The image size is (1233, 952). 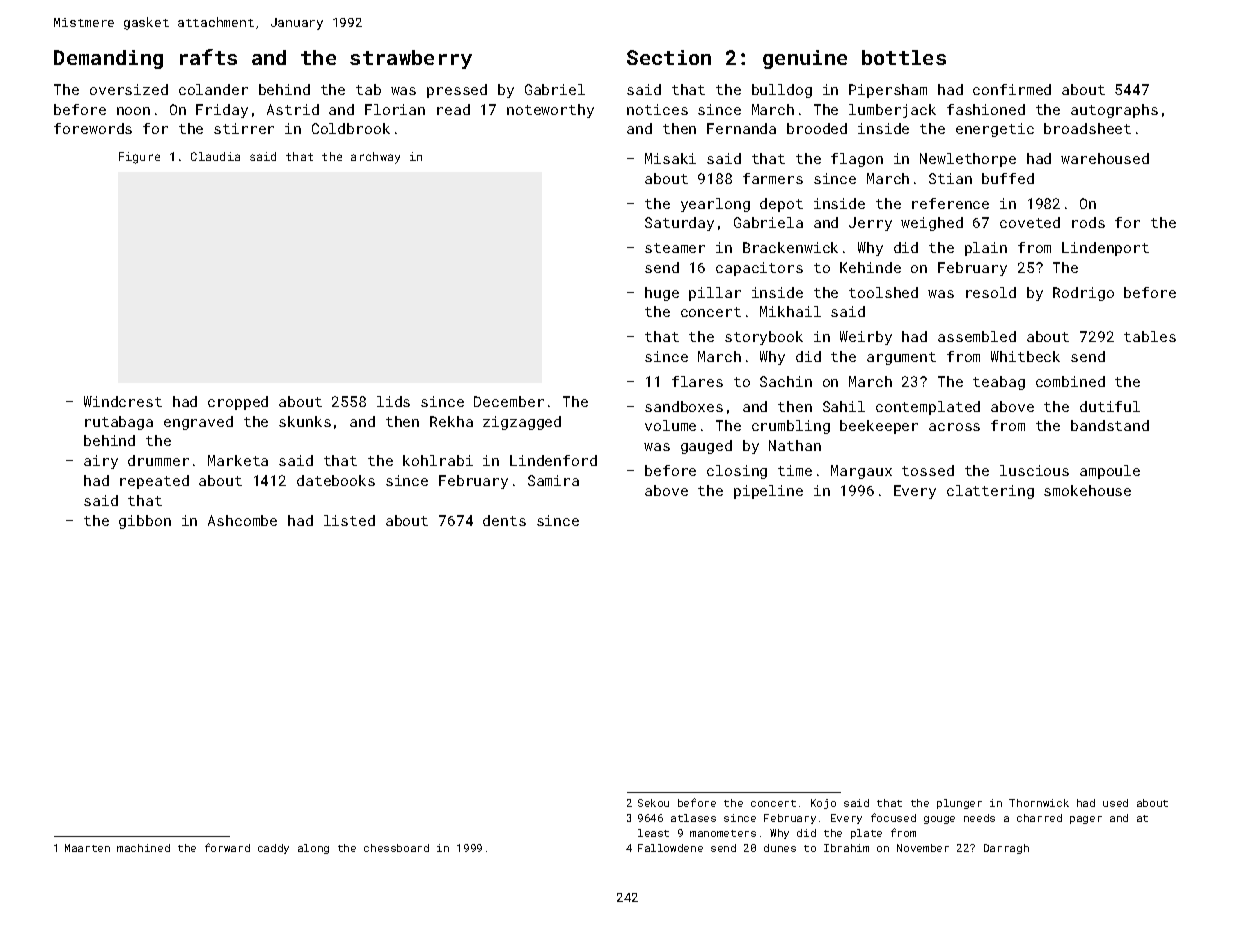 What do you see at coordinates (123, 401) in the screenshot?
I see `Windcrest` at bounding box center [123, 401].
